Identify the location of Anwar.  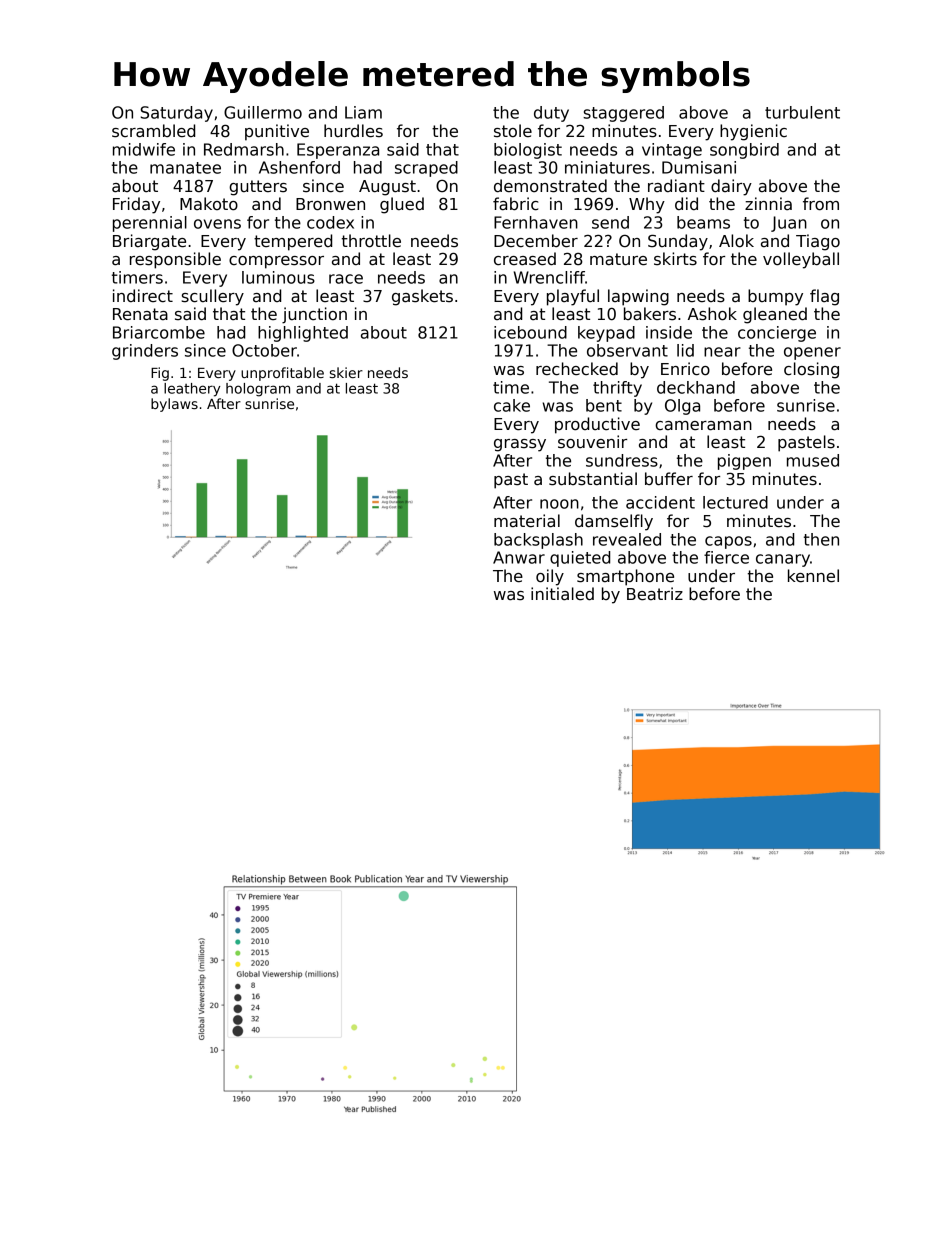
(519, 557).
